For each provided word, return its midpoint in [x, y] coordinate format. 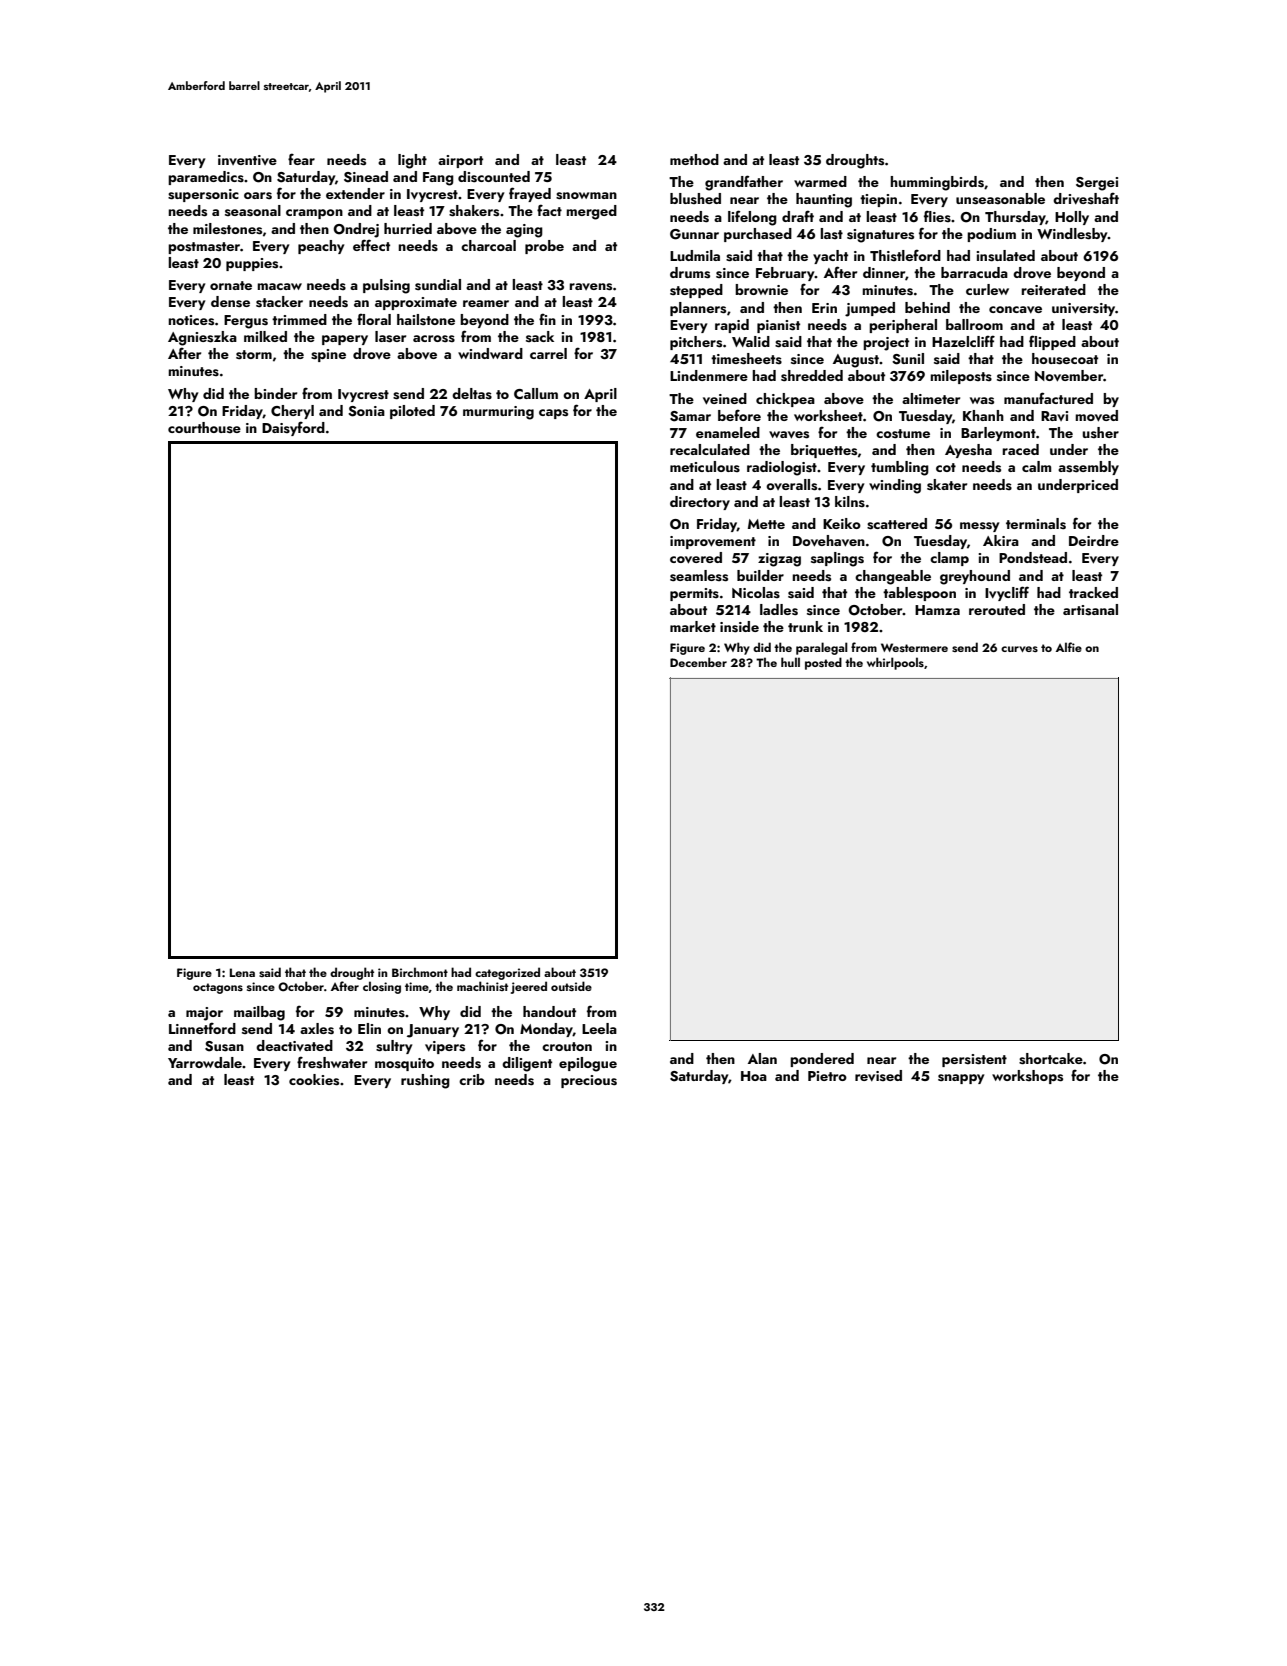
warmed [820, 181]
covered [696, 558]
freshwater [332, 1062]
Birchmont [420, 972]
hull [790, 662]
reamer [486, 303]
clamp [949, 559]
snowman [586, 196]
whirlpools [895, 663]
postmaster [204, 248]
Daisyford [293, 428]
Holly [1072, 218]
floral [374, 319]
